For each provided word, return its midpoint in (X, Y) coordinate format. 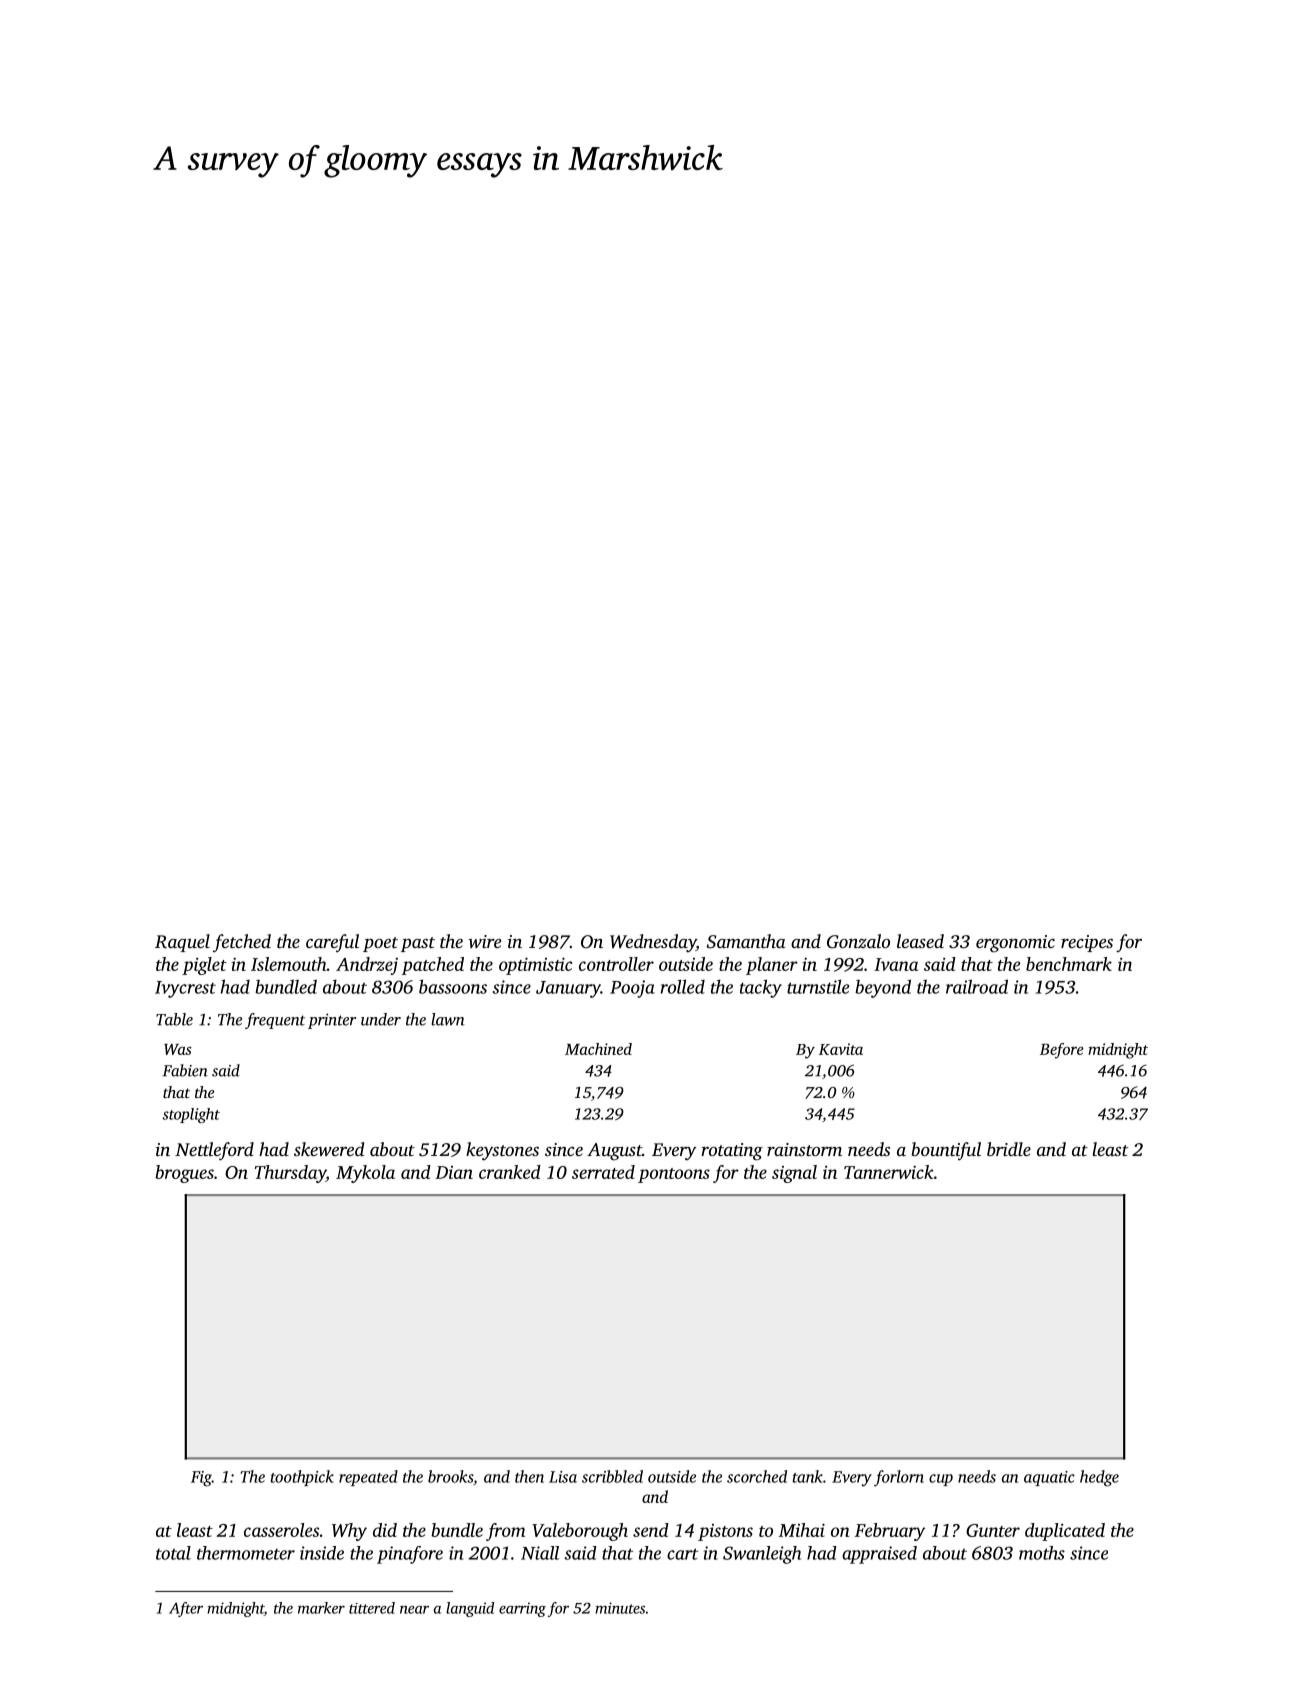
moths (1042, 1553)
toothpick (302, 1478)
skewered (329, 1149)
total (173, 1553)
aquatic (1049, 1478)
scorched (757, 1476)
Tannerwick (888, 1172)
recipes (1087, 943)
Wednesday (653, 943)
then (529, 1476)
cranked (510, 1172)
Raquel (182, 943)
